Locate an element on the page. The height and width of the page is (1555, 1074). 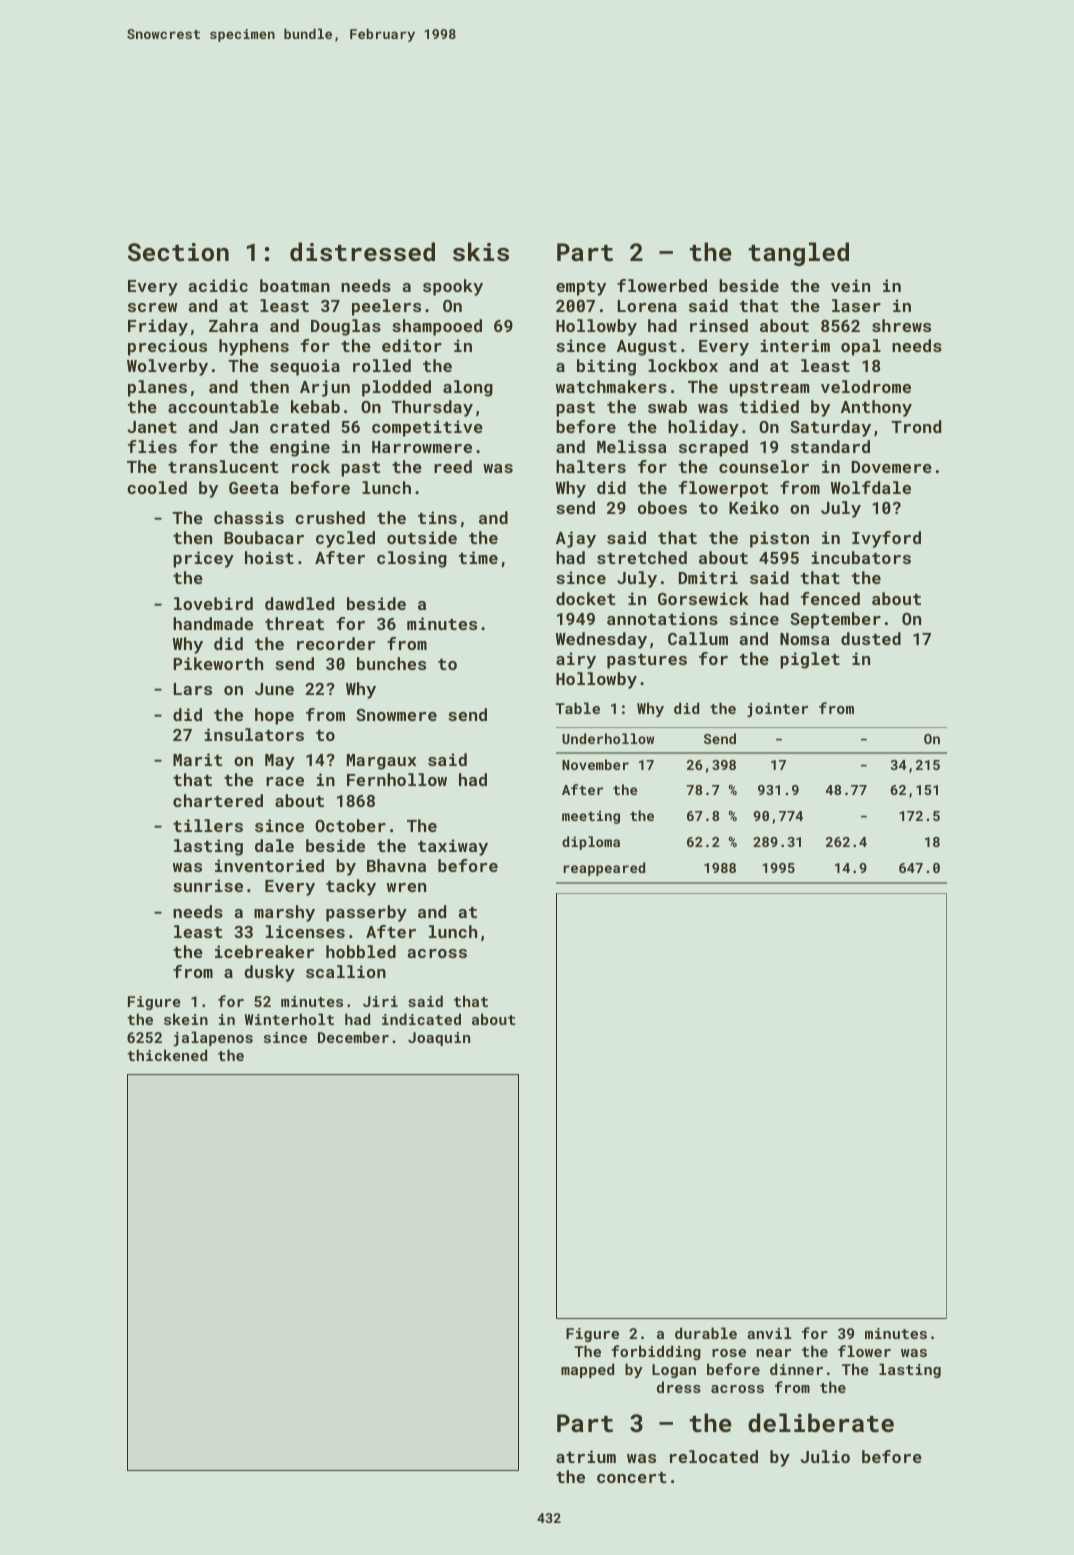
jalapenos is located at coordinates (213, 1038).
